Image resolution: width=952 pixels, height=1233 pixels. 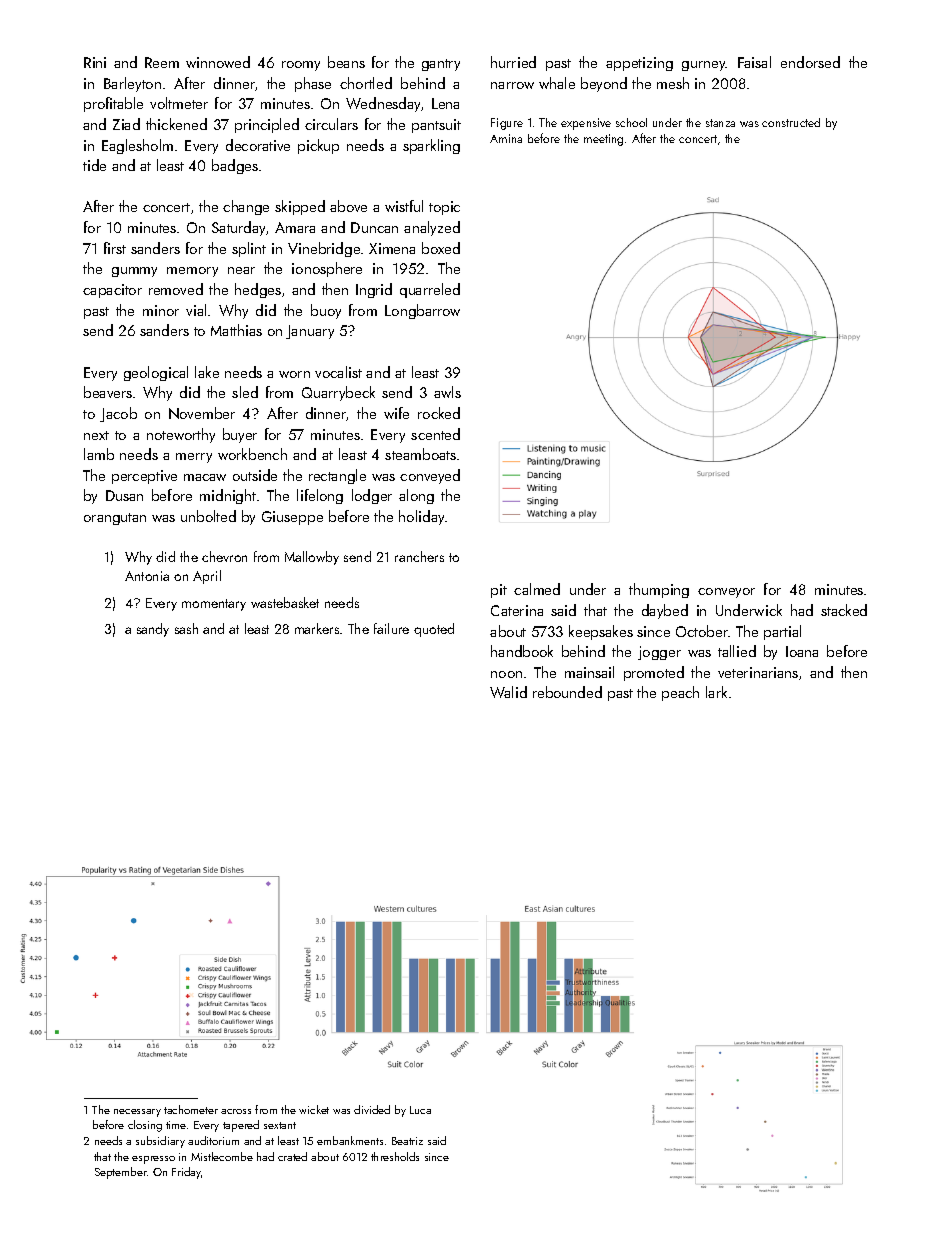 I want to click on sash, so click(x=186, y=628).
